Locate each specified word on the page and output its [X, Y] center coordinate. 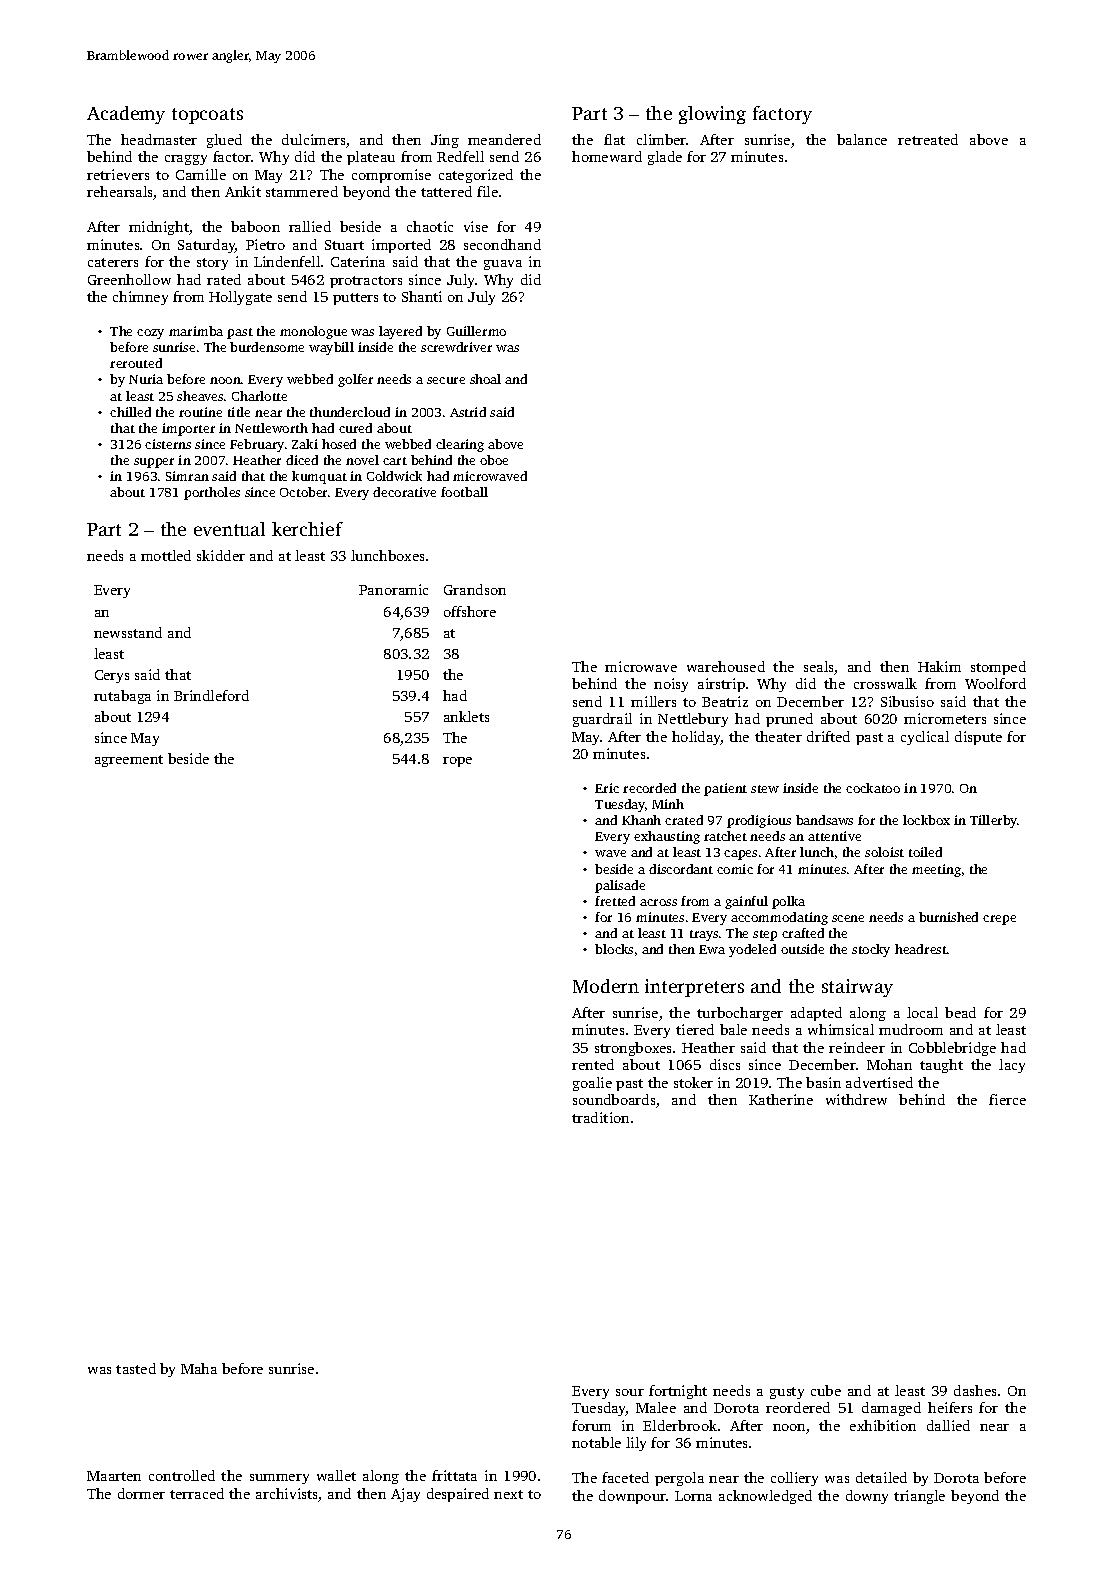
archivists [287, 1495]
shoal [485, 379]
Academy [126, 115]
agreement [129, 761]
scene [848, 918]
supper [154, 463]
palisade [620, 886]
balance [862, 139]
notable [596, 1442]
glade [665, 158]
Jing [445, 141]
